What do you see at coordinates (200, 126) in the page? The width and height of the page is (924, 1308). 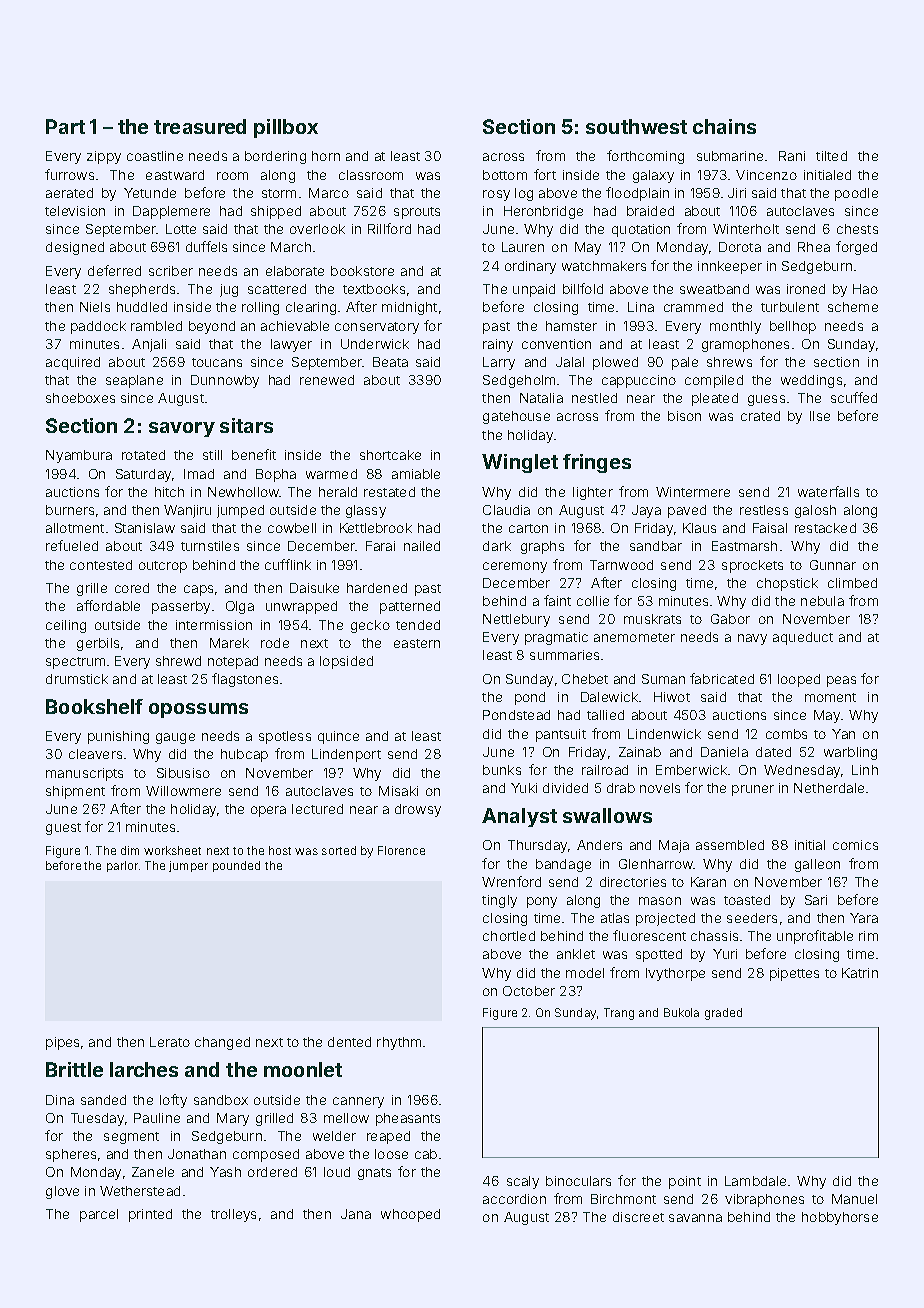 I see `treasured` at bounding box center [200, 126].
